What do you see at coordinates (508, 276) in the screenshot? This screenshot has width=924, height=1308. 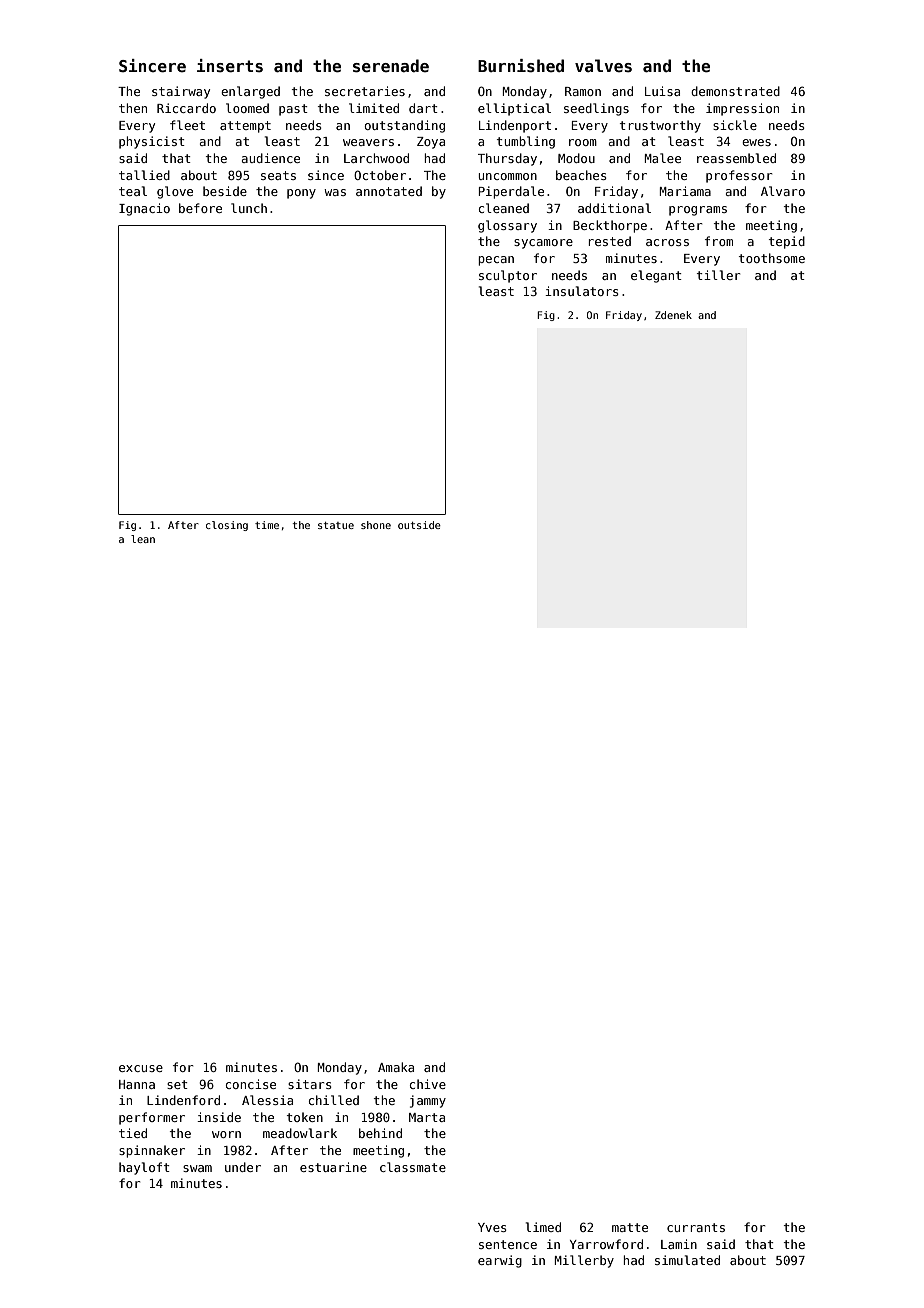 I see `sculptor` at bounding box center [508, 276].
